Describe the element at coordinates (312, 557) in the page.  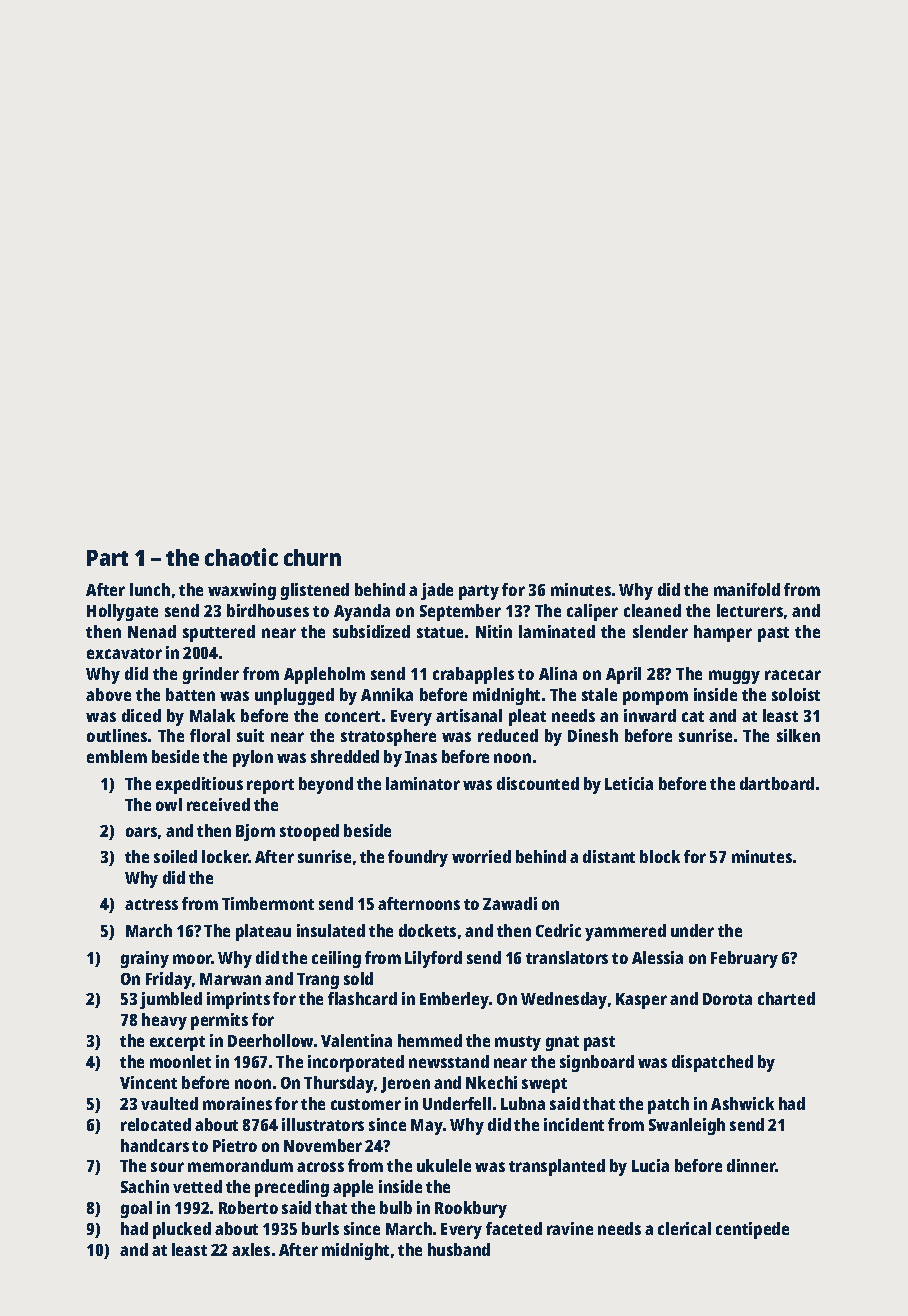
I see `churn` at that location.
